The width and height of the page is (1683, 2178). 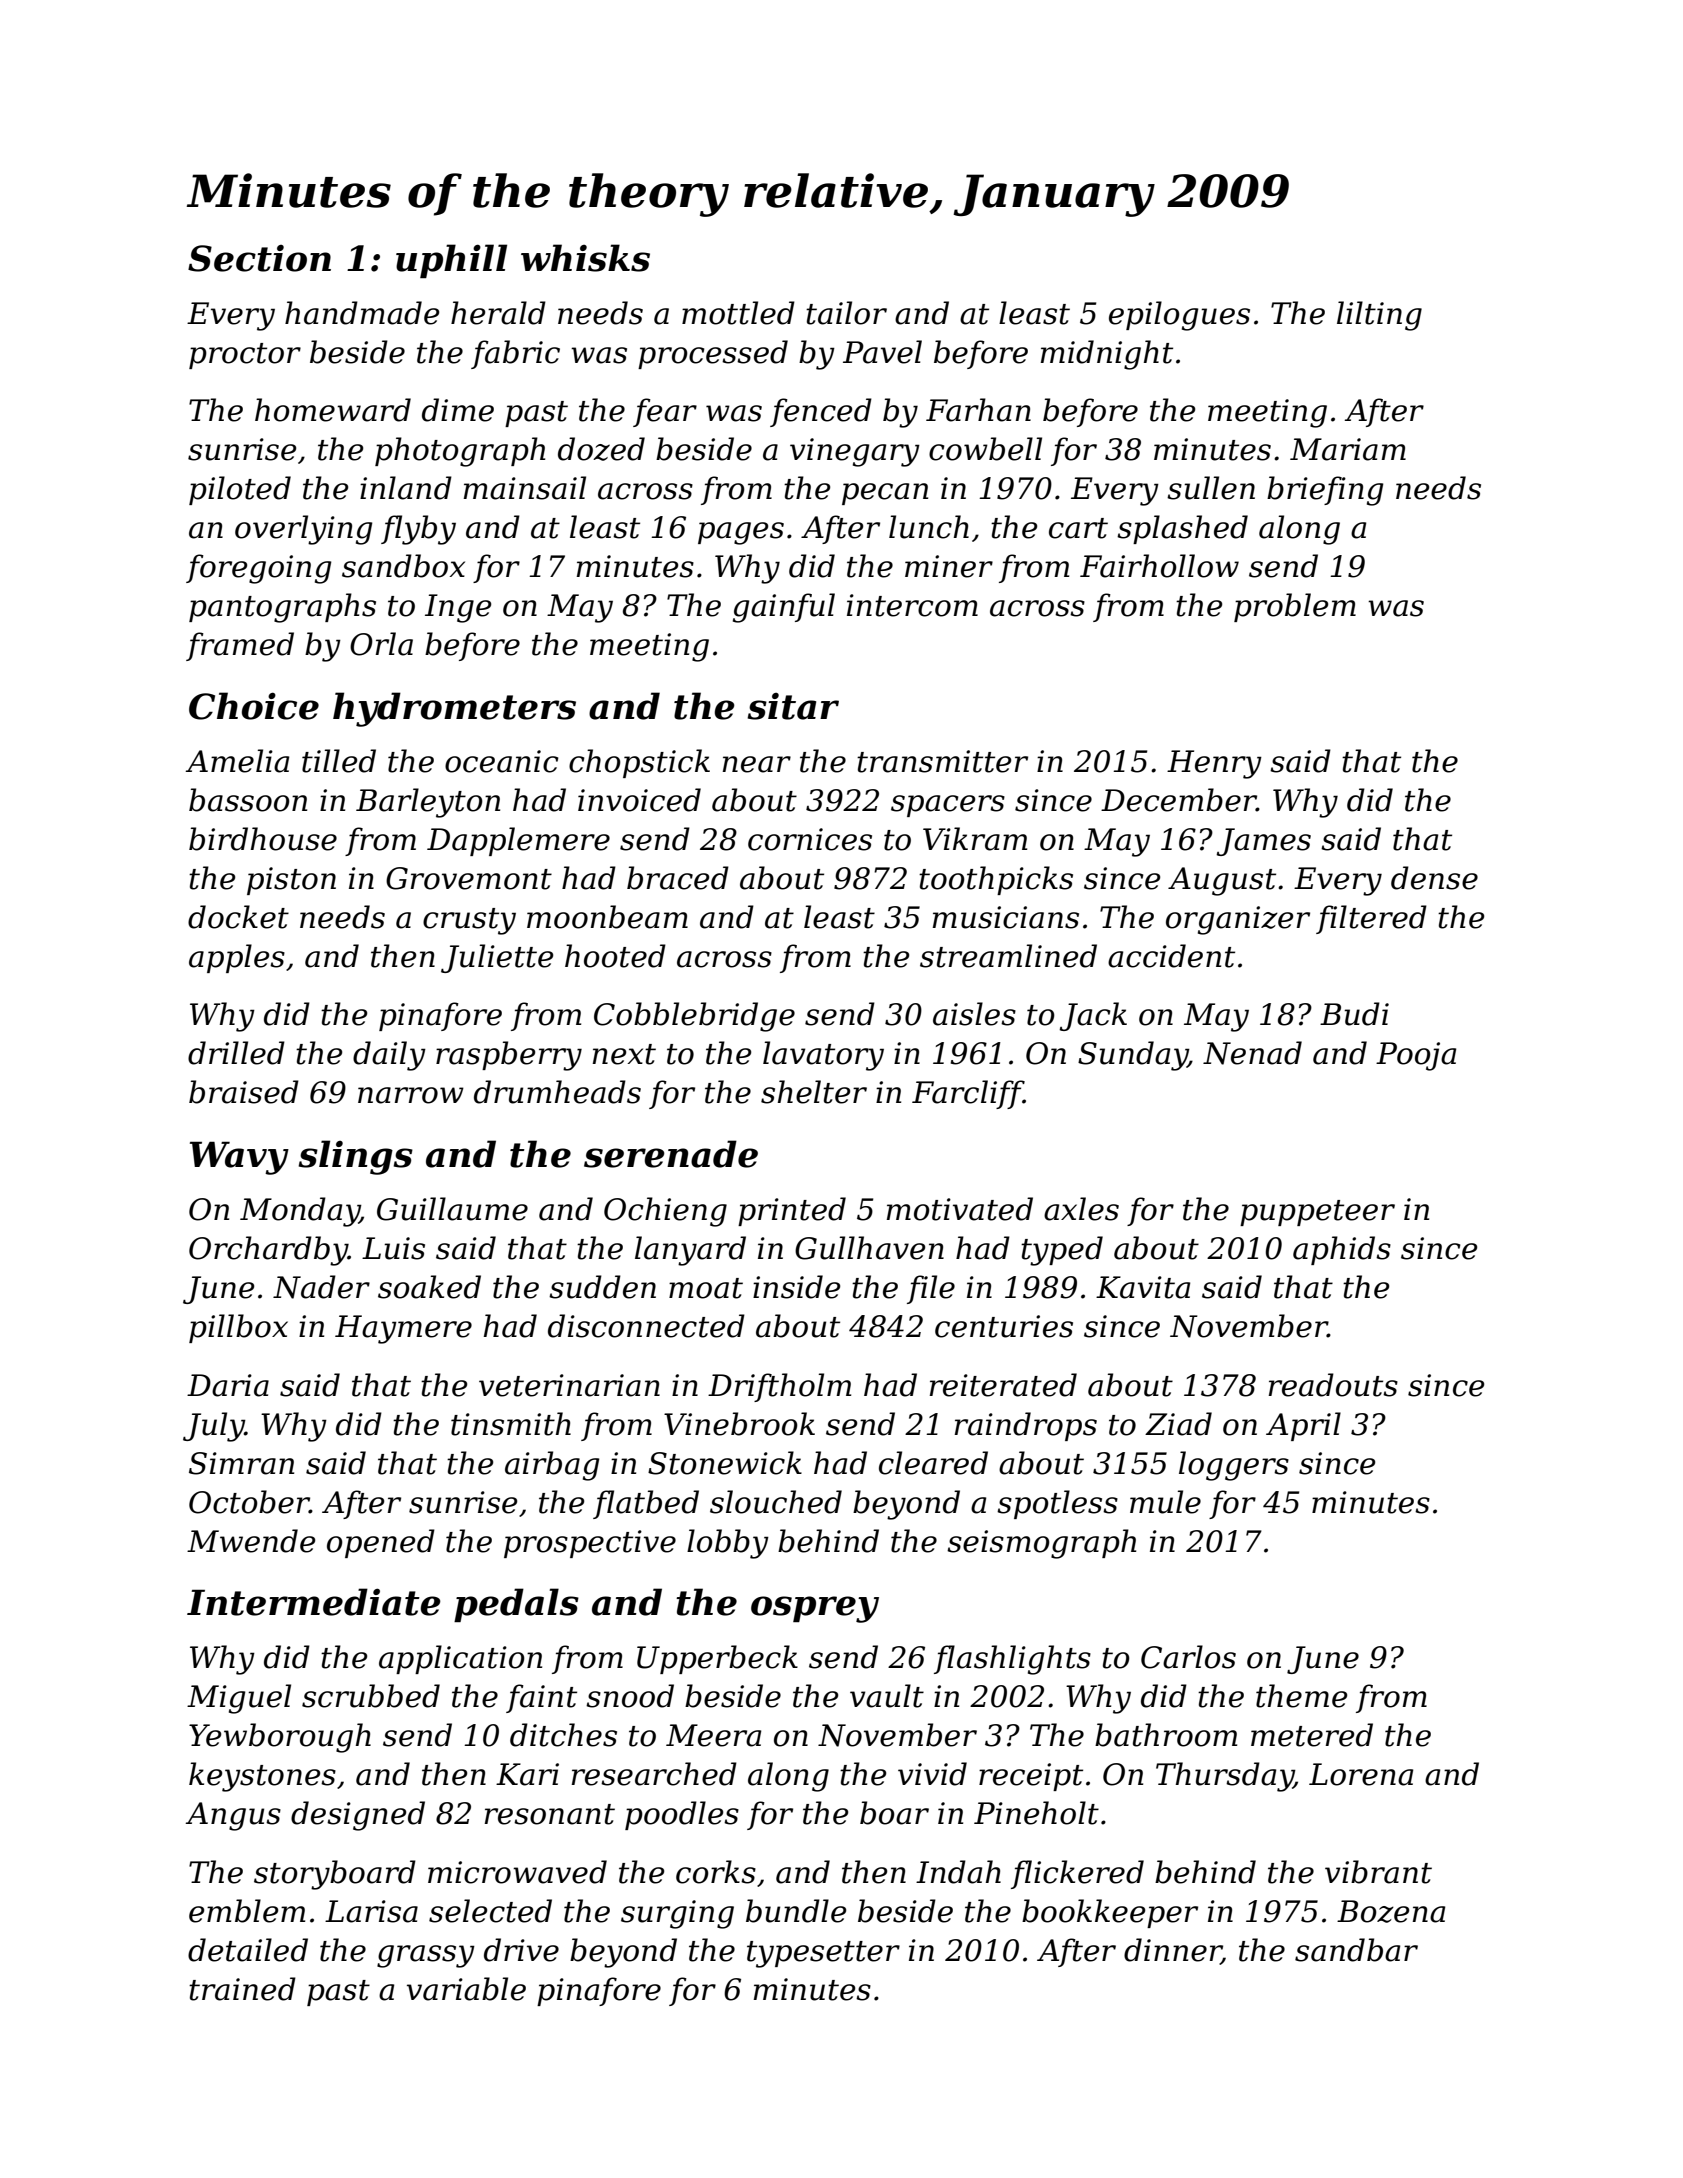 I want to click on Yewborough, so click(x=280, y=1738).
